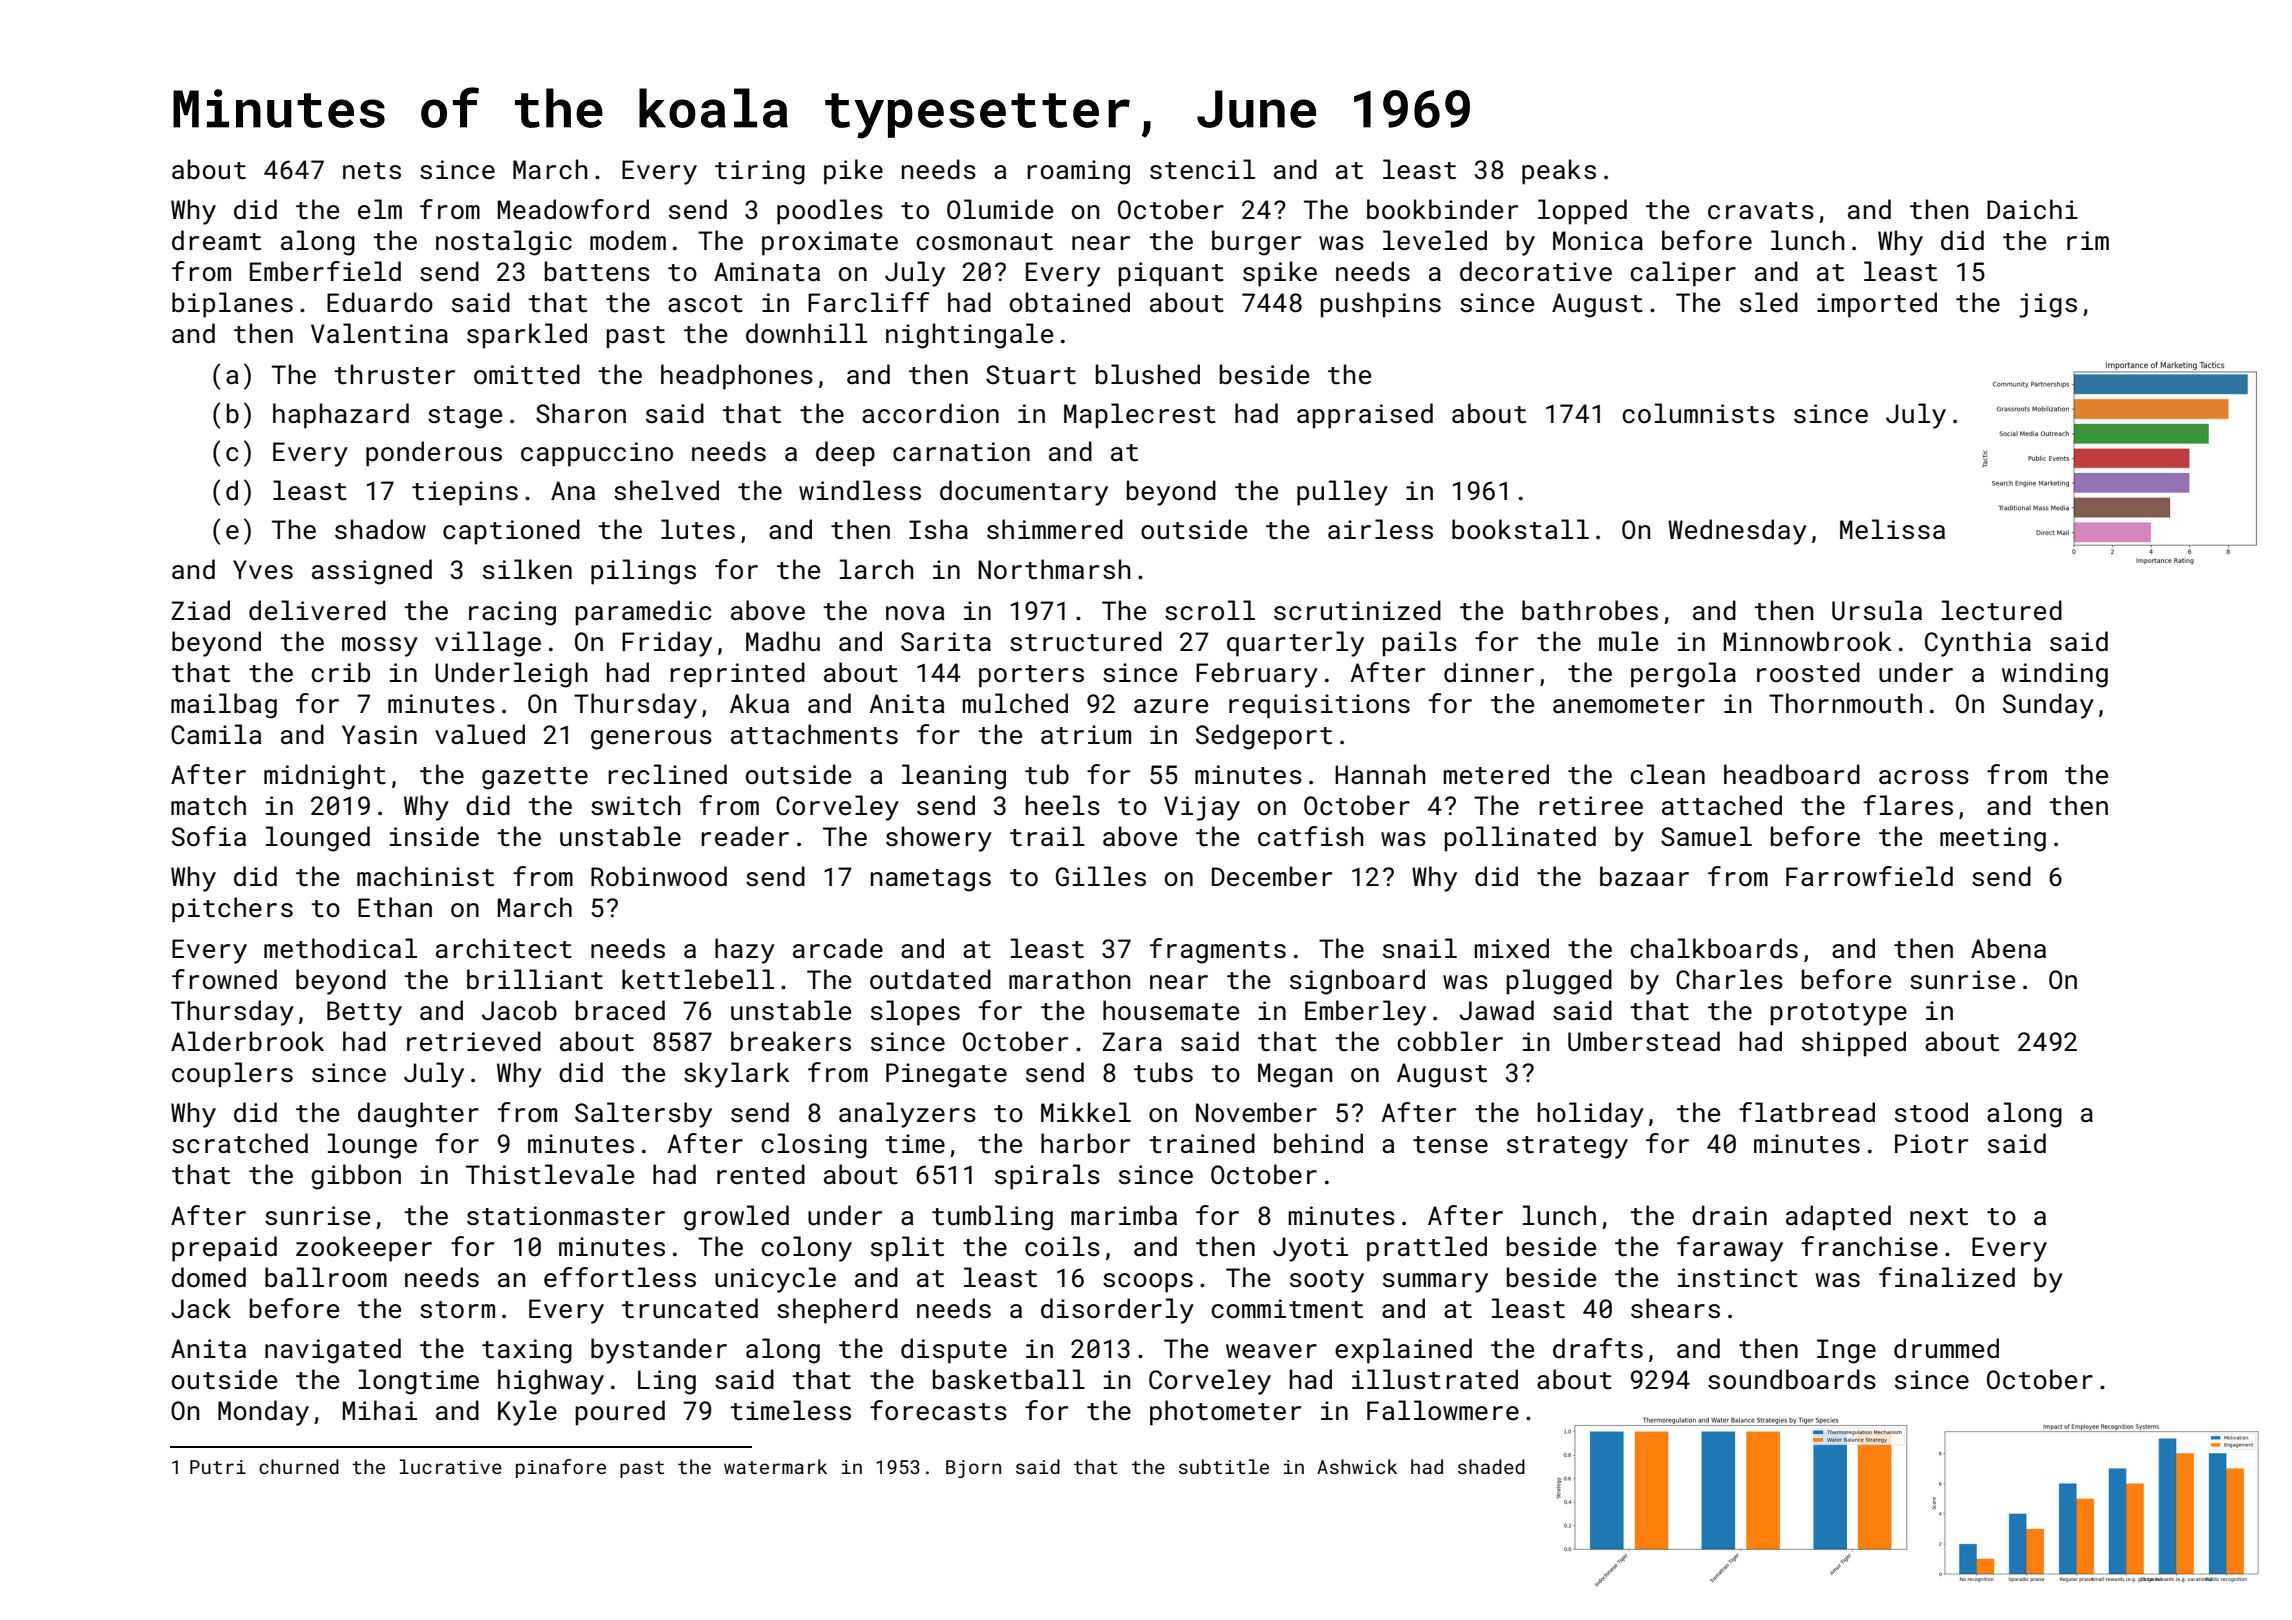 The height and width of the image is (1620, 2292). I want to click on Daichi, so click(2032, 209).
